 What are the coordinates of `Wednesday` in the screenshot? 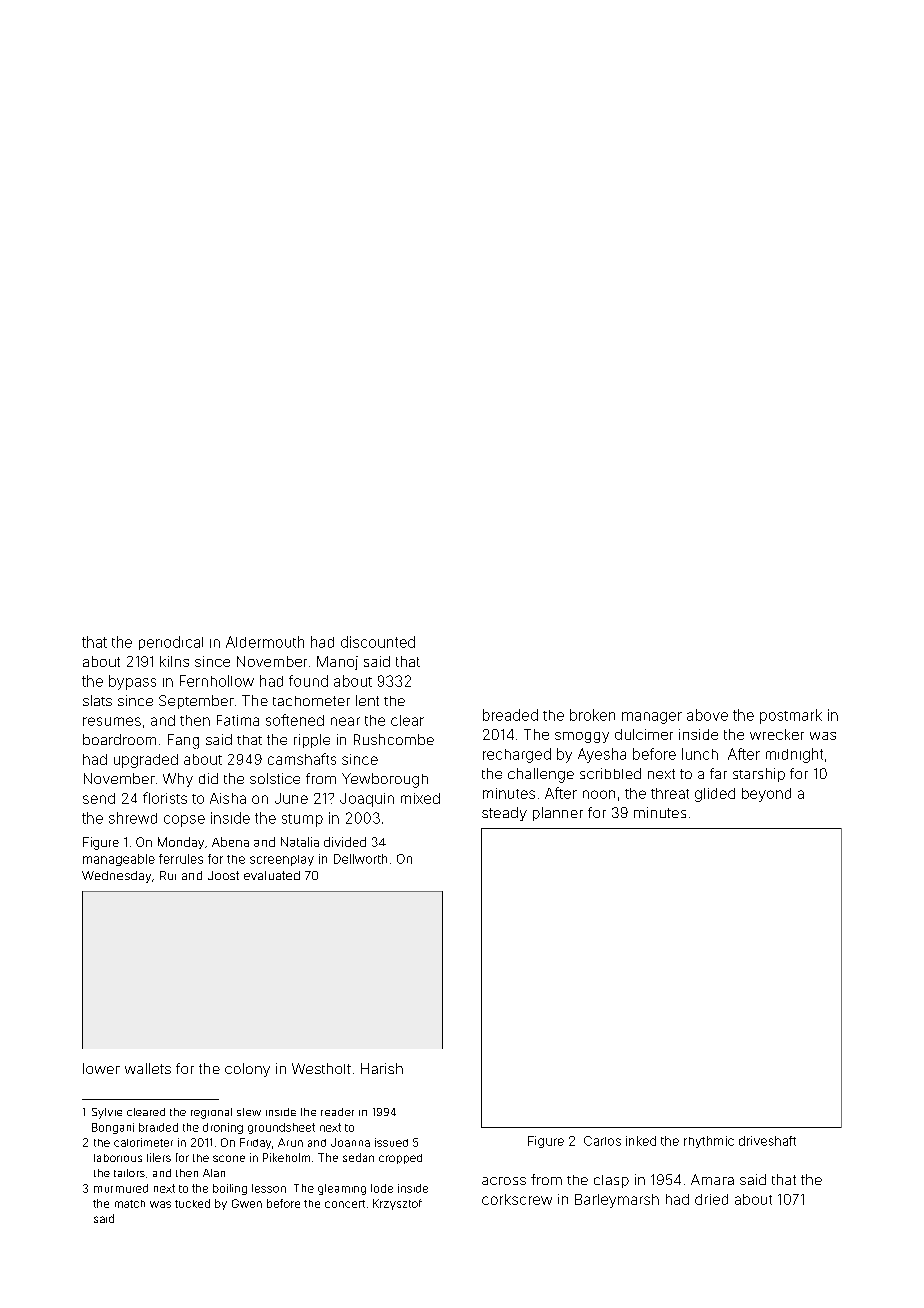 It's located at (116, 877).
